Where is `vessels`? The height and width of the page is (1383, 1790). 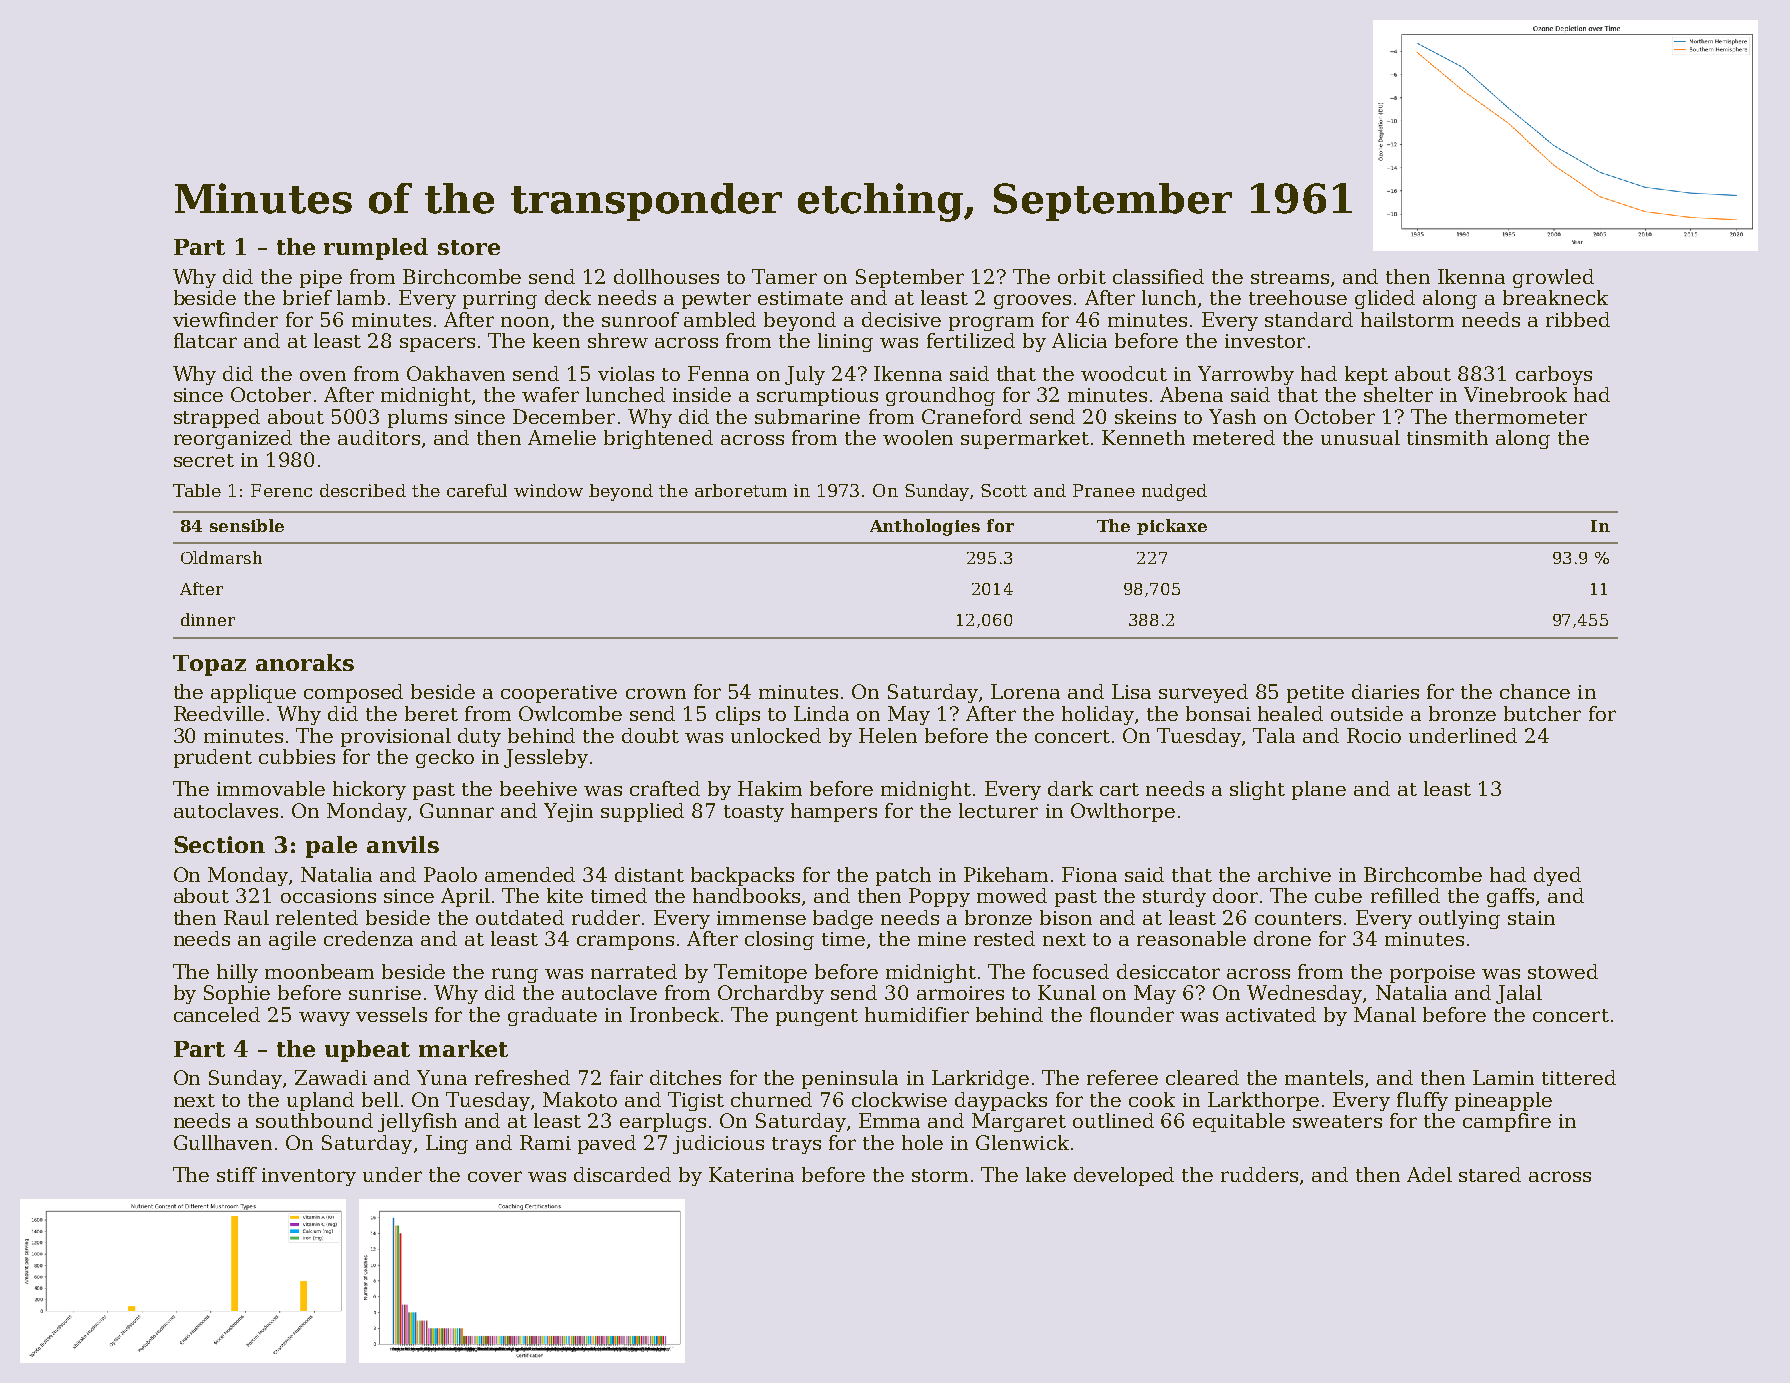 vessels is located at coordinates (391, 1014).
